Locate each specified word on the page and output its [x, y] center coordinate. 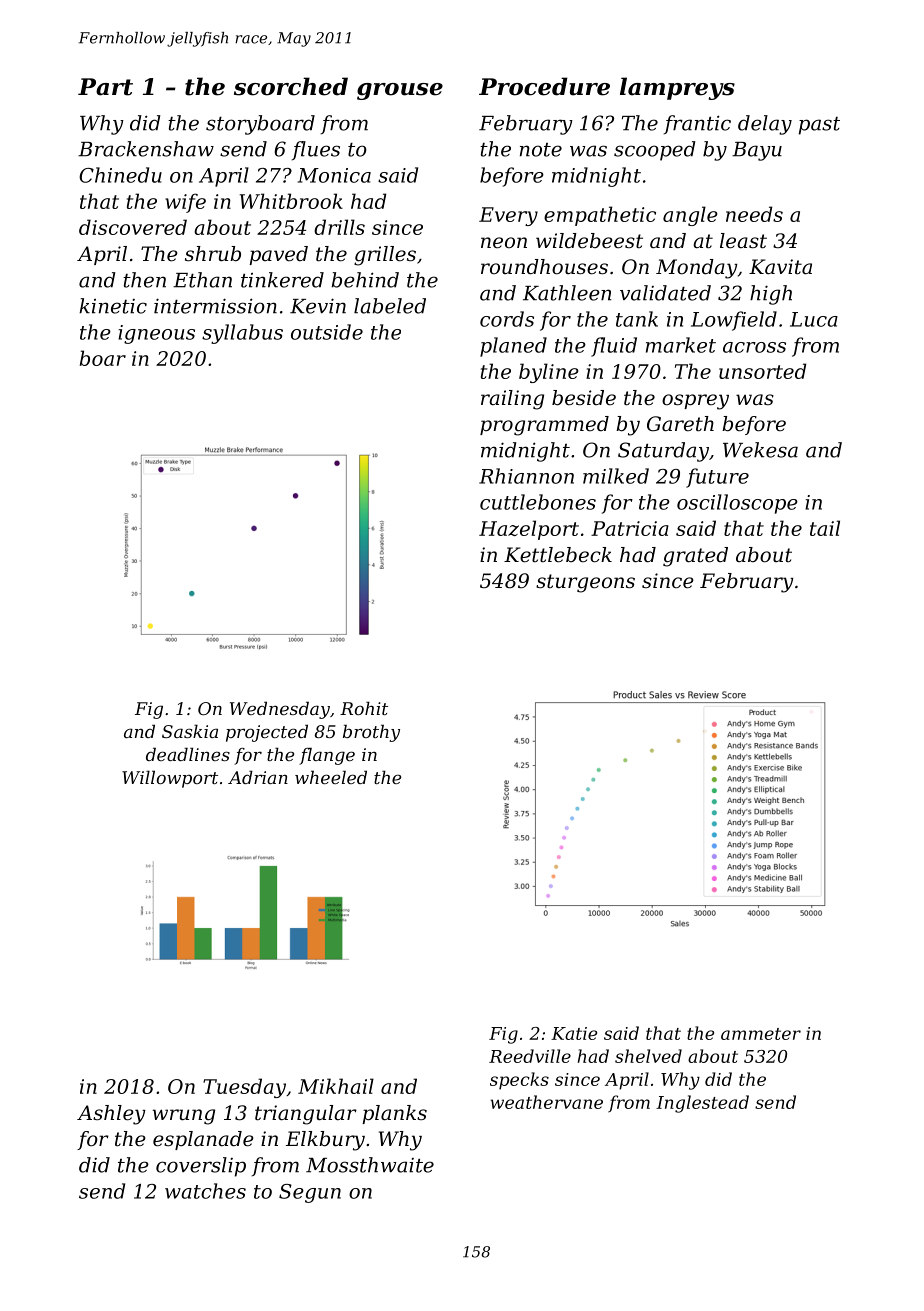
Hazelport [529, 530]
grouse [400, 91]
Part [105, 87]
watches [205, 1191]
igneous [156, 334]
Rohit [364, 708]
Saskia [190, 731]
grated [695, 557]
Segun [310, 1193]
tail [825, 528]
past [819, 126]
